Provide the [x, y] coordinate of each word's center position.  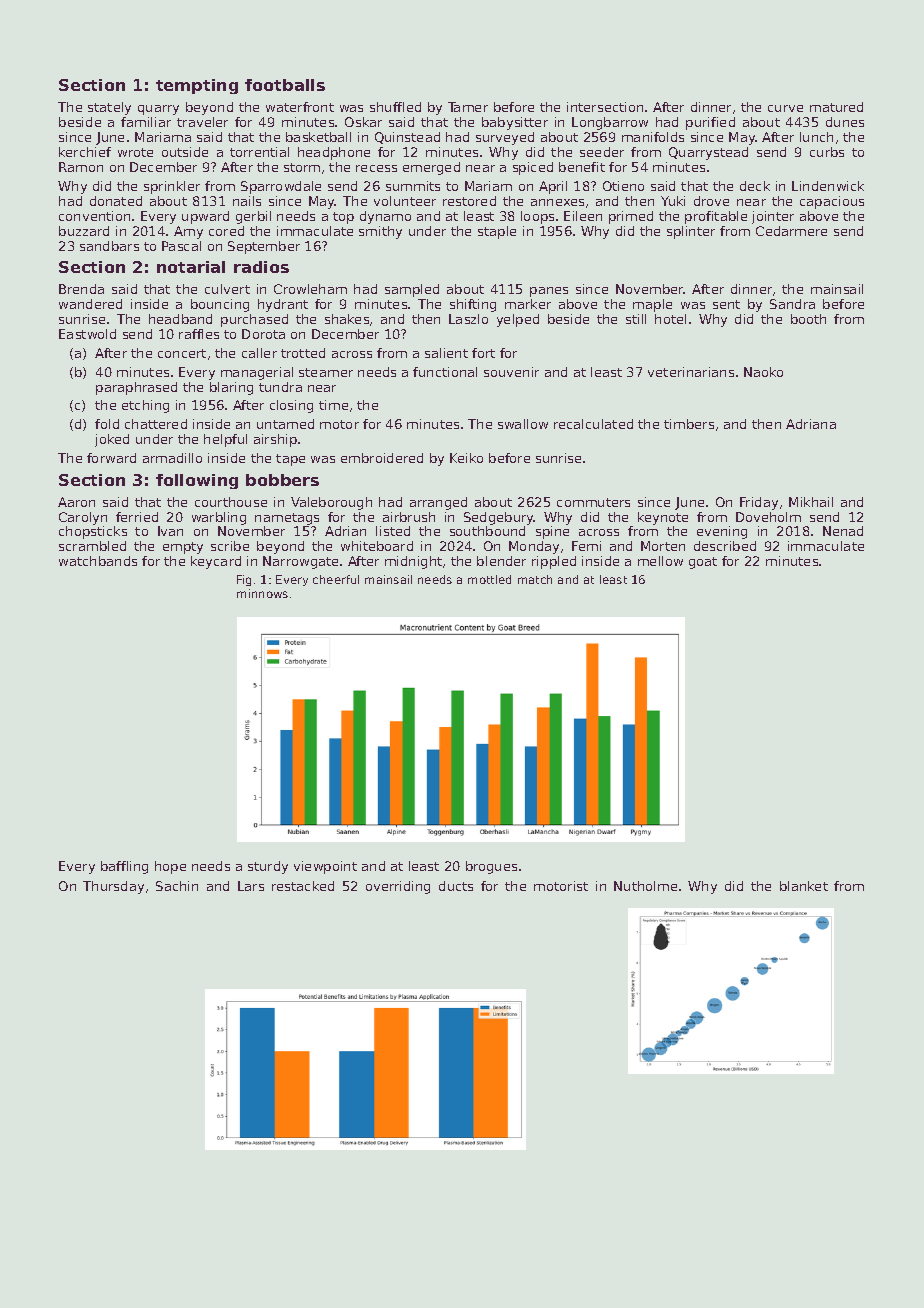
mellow [660, 561]
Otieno [623, 186]
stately [109, 108]
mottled [489, 579]
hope [170, 867]
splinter [691, 232]
